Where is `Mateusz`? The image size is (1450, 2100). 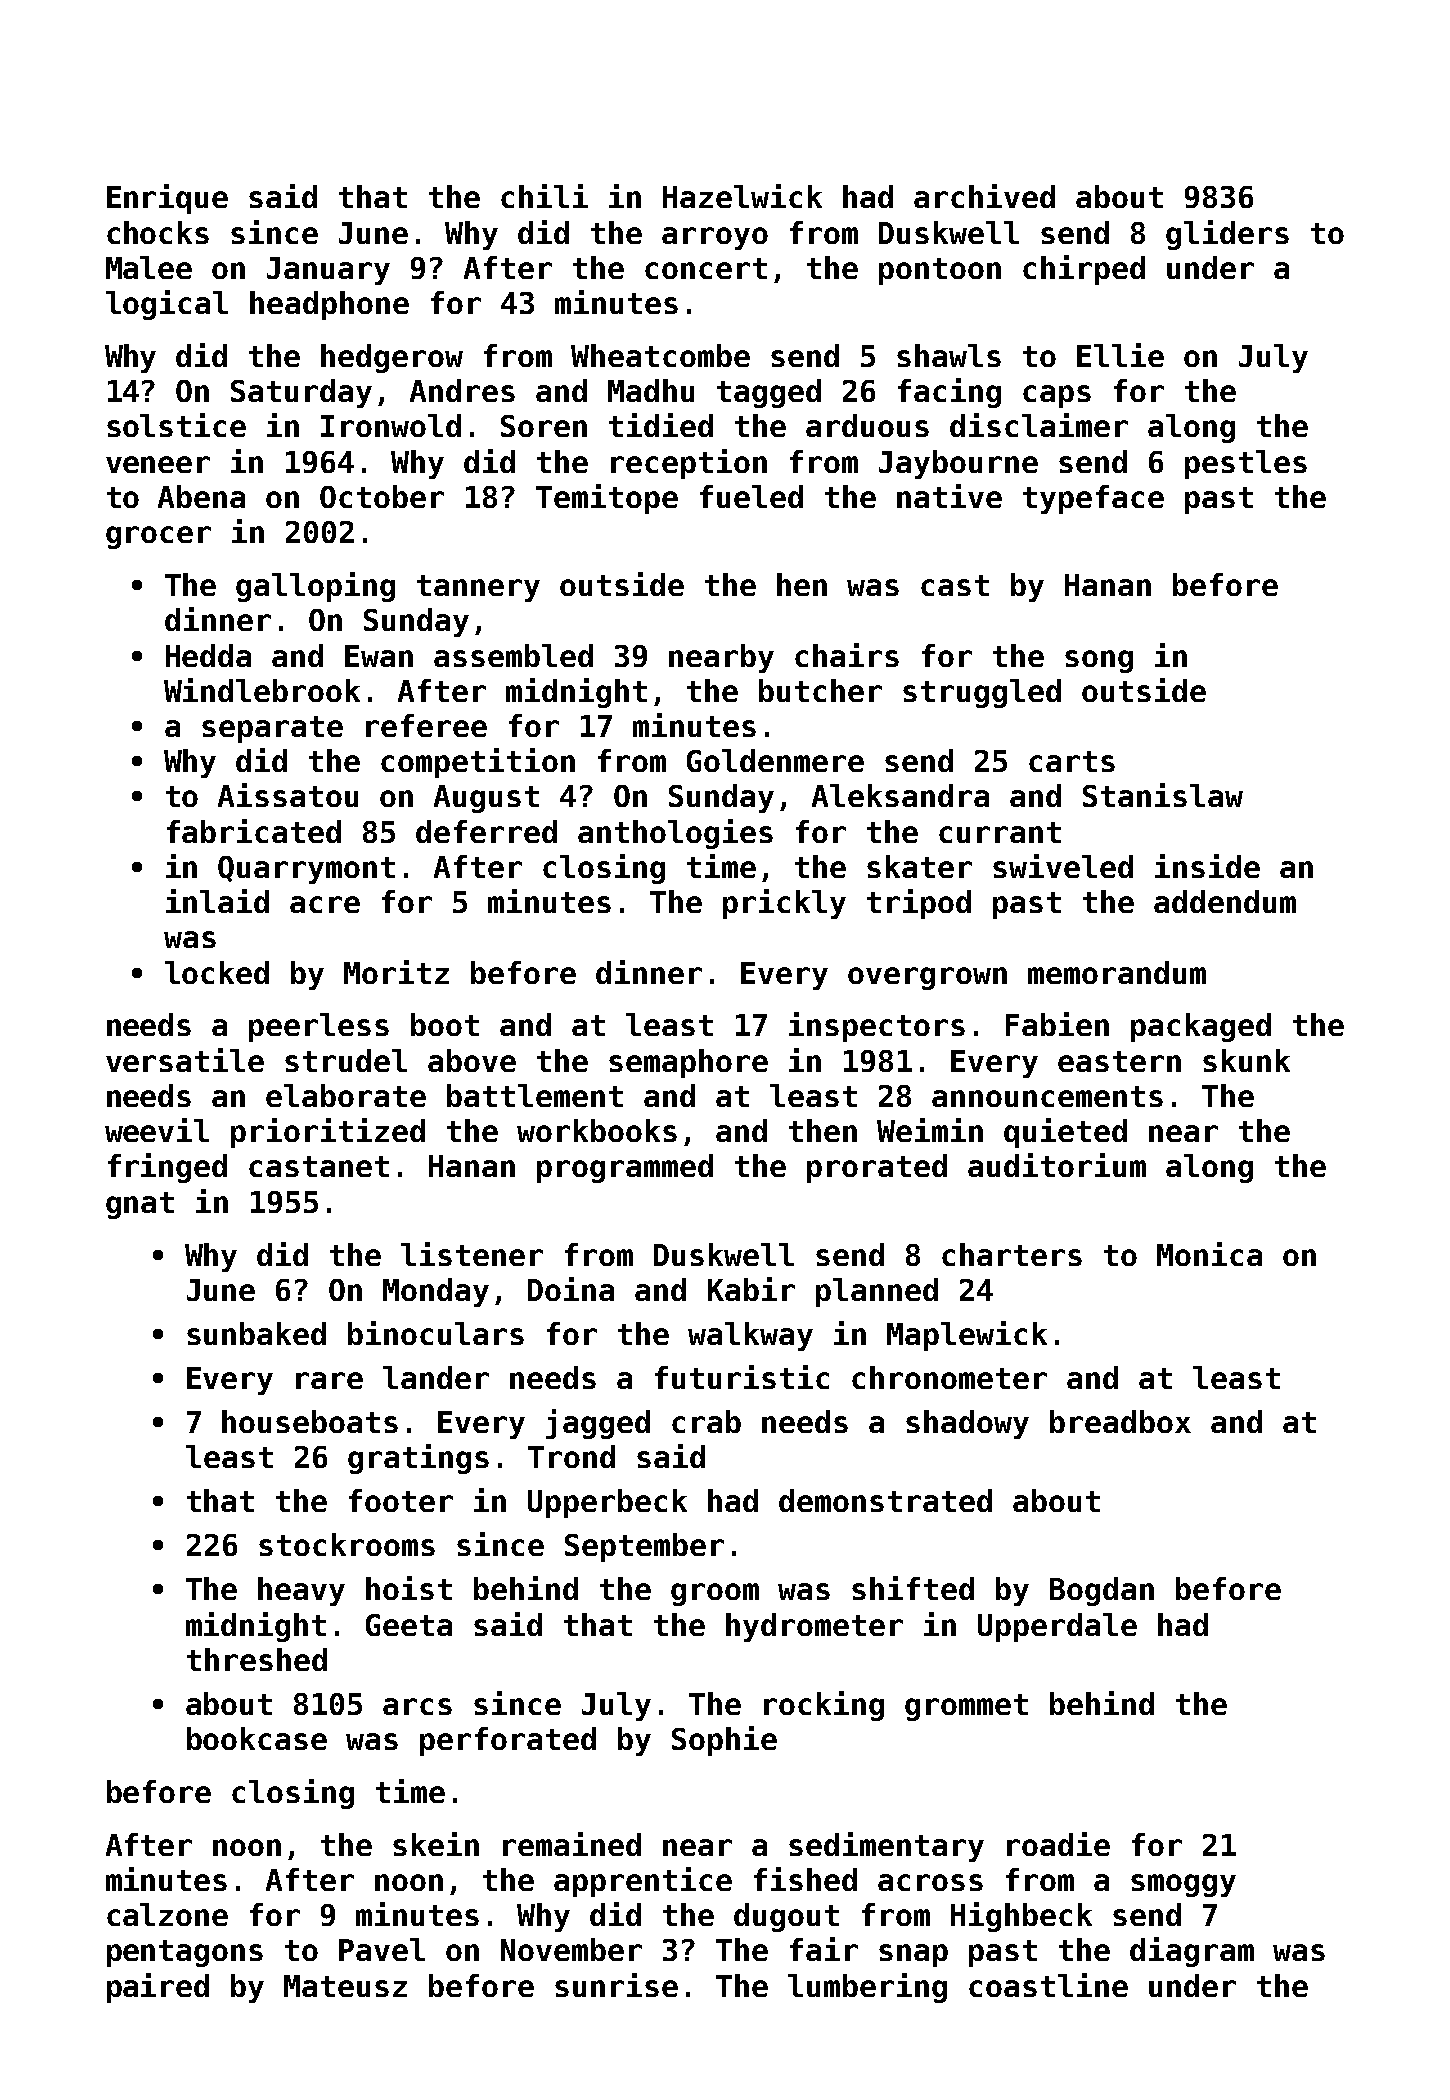 Mateusz is located at coordinates (345, 1986).
